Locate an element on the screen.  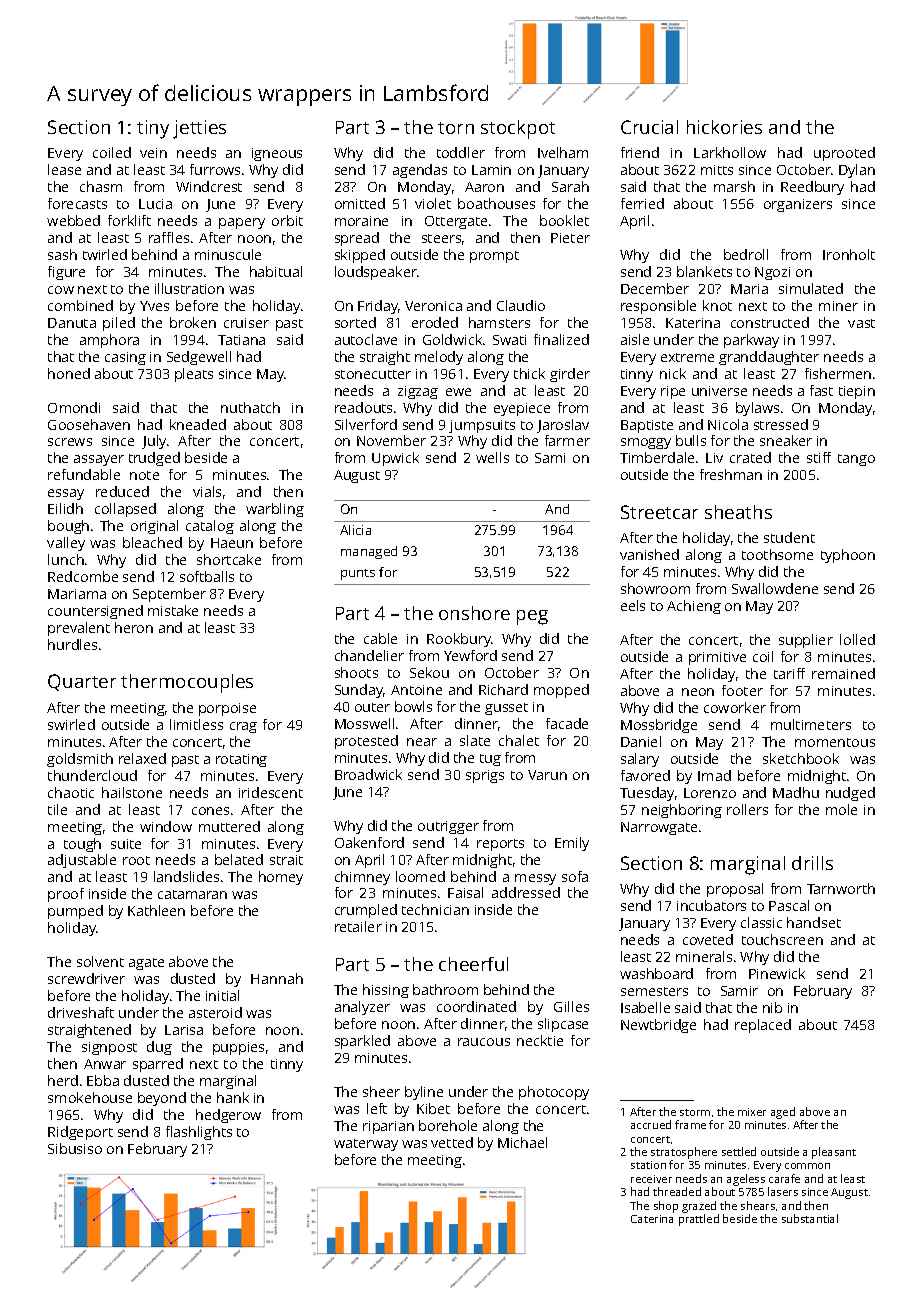
jumpsuits is located at coordinates (482, 426).
